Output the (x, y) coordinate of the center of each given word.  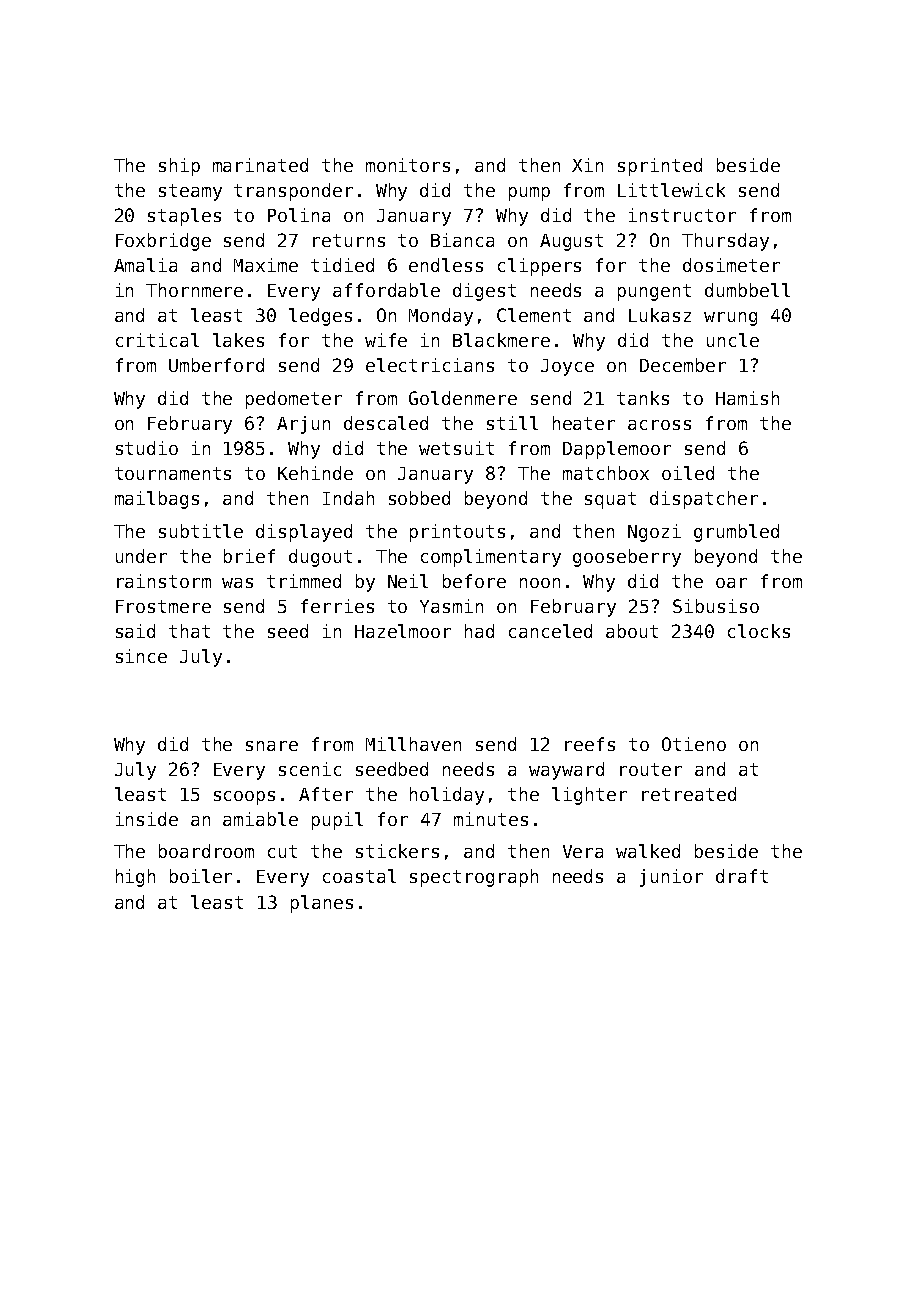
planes (322, 904)
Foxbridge (163, 242)
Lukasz (660, 315)
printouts (457, 533)
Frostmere (163, 606)
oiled (688, 473)
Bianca (462, 240)
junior (671, 878)
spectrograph (474, 878)
